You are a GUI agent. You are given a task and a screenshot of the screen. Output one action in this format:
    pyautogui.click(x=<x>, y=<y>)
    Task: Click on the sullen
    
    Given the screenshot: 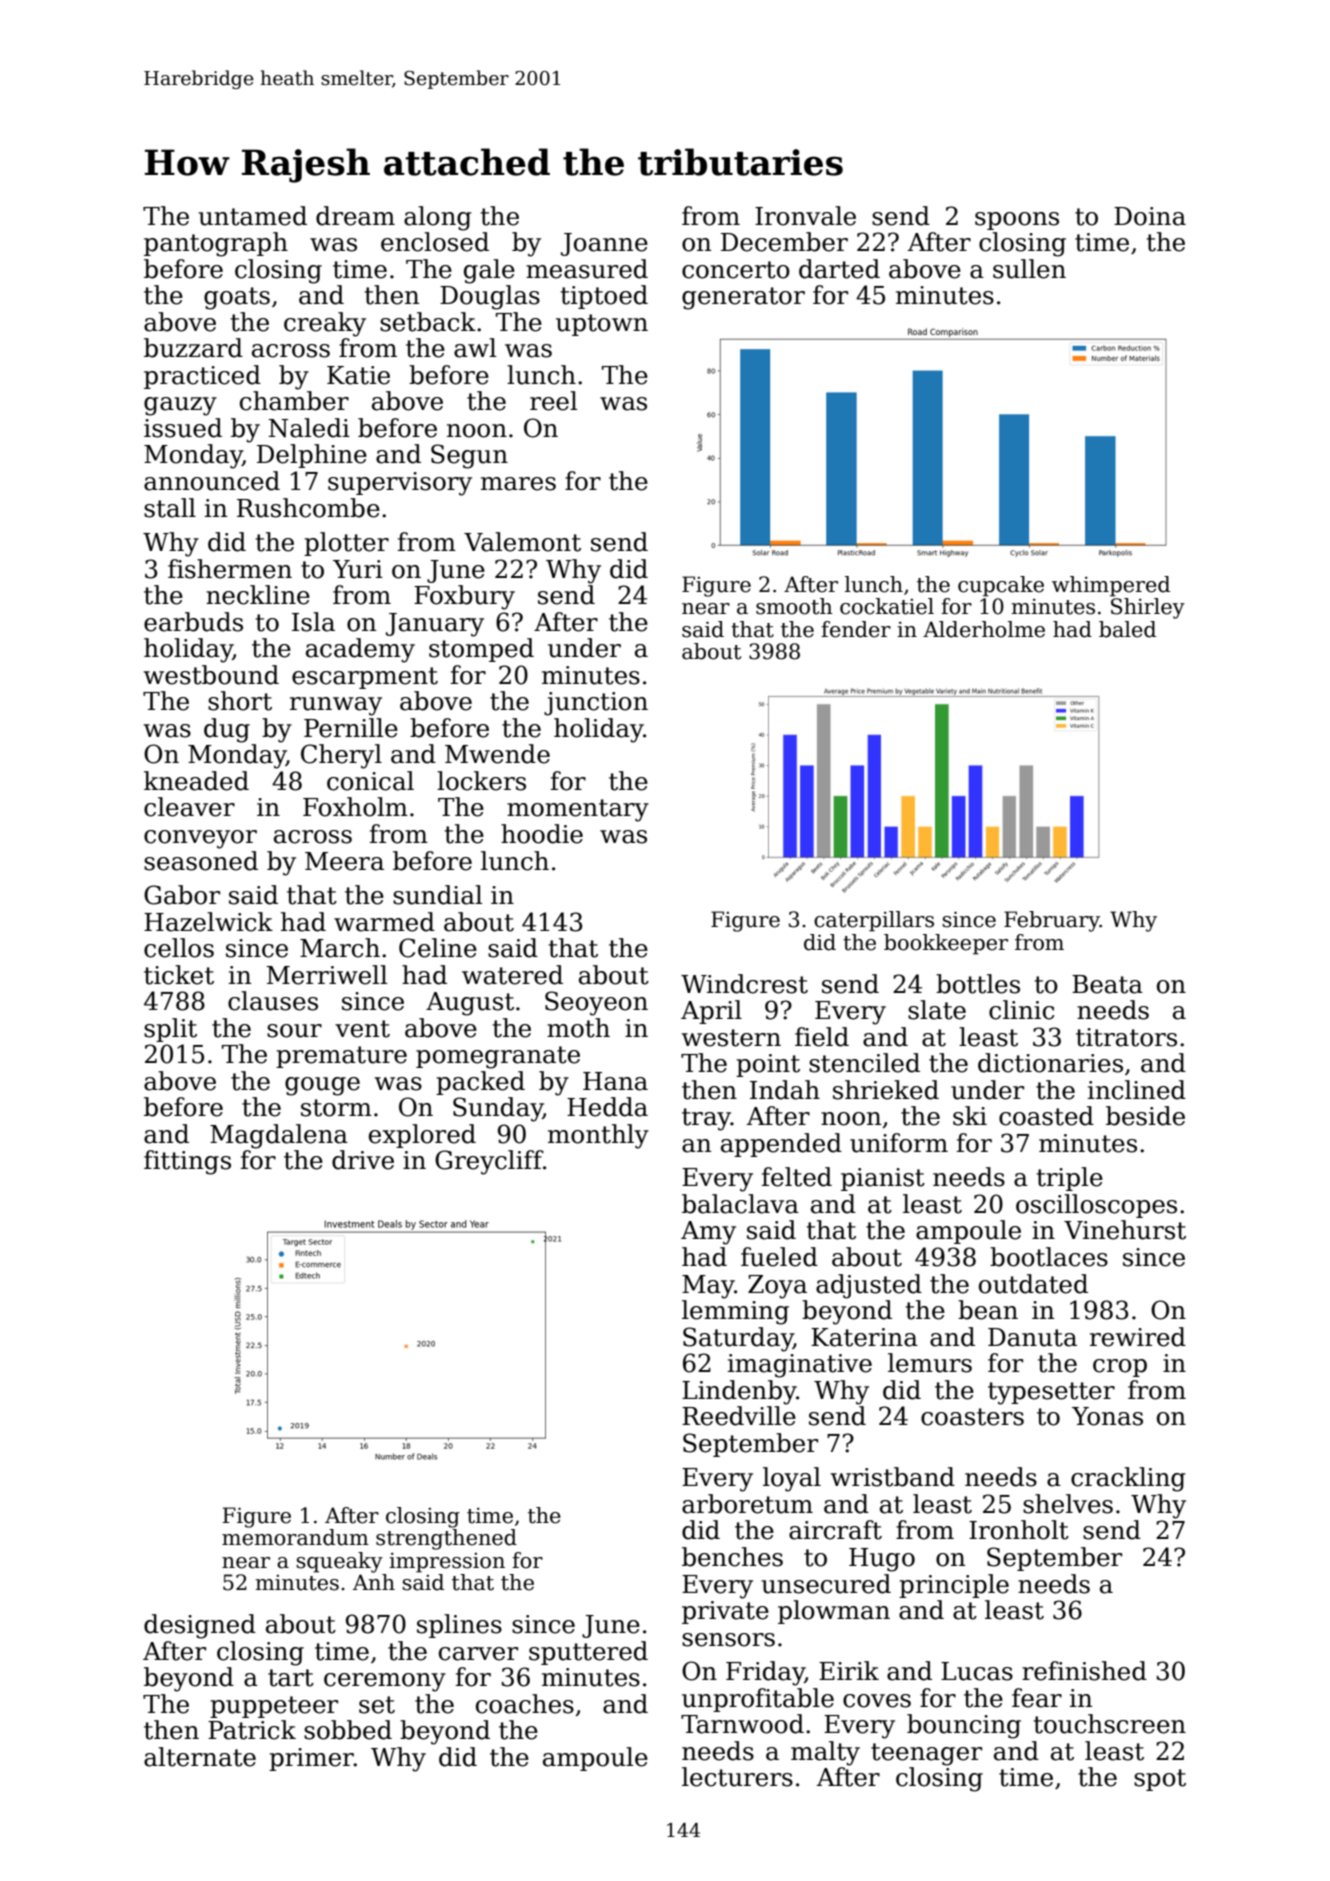 What is the action you would take?
    pyautogui.click(x=1029, y=269)
